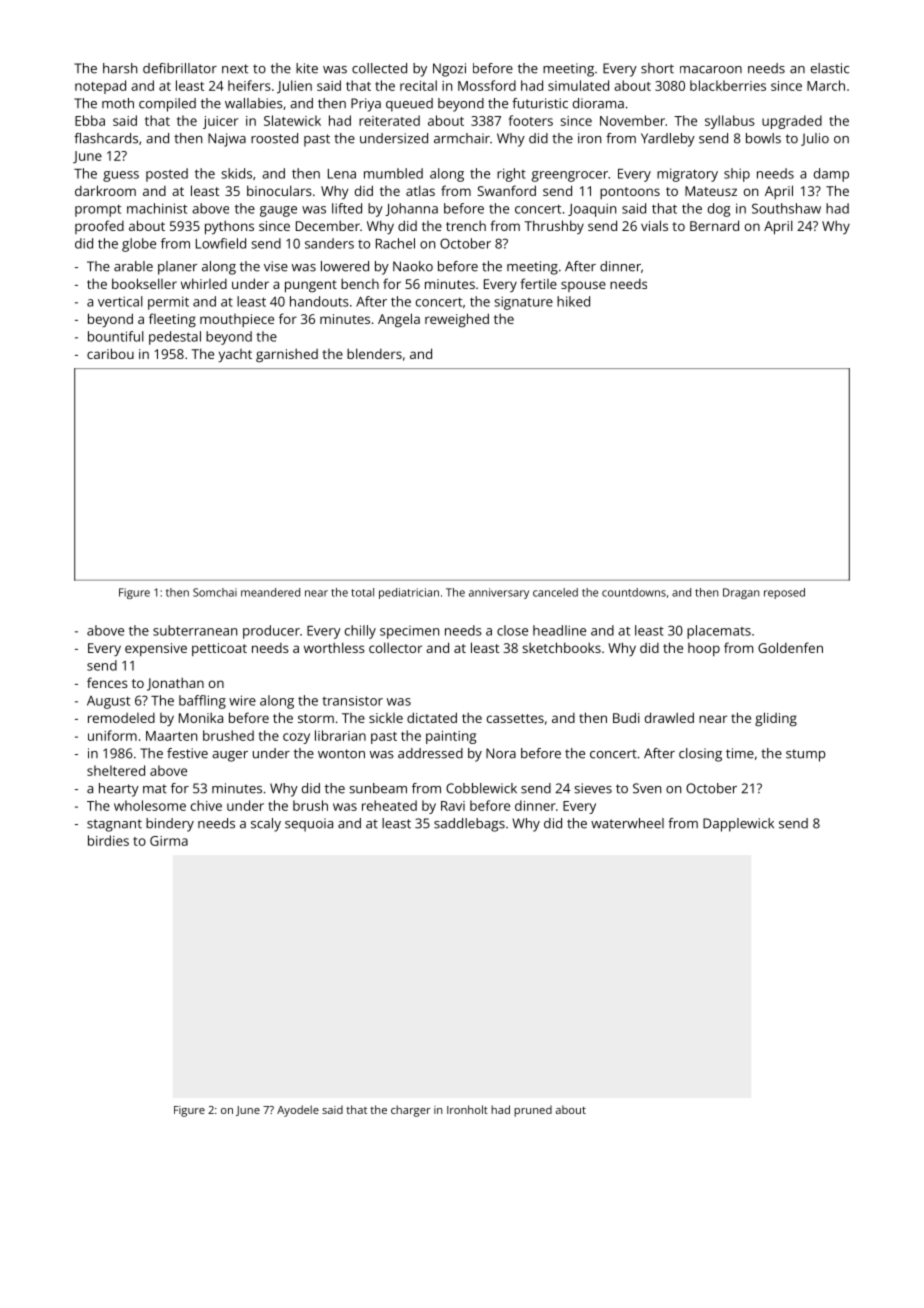 This screenshot has height=1308, width=924. I want to click on Dapplewick, so click(738, 825).
